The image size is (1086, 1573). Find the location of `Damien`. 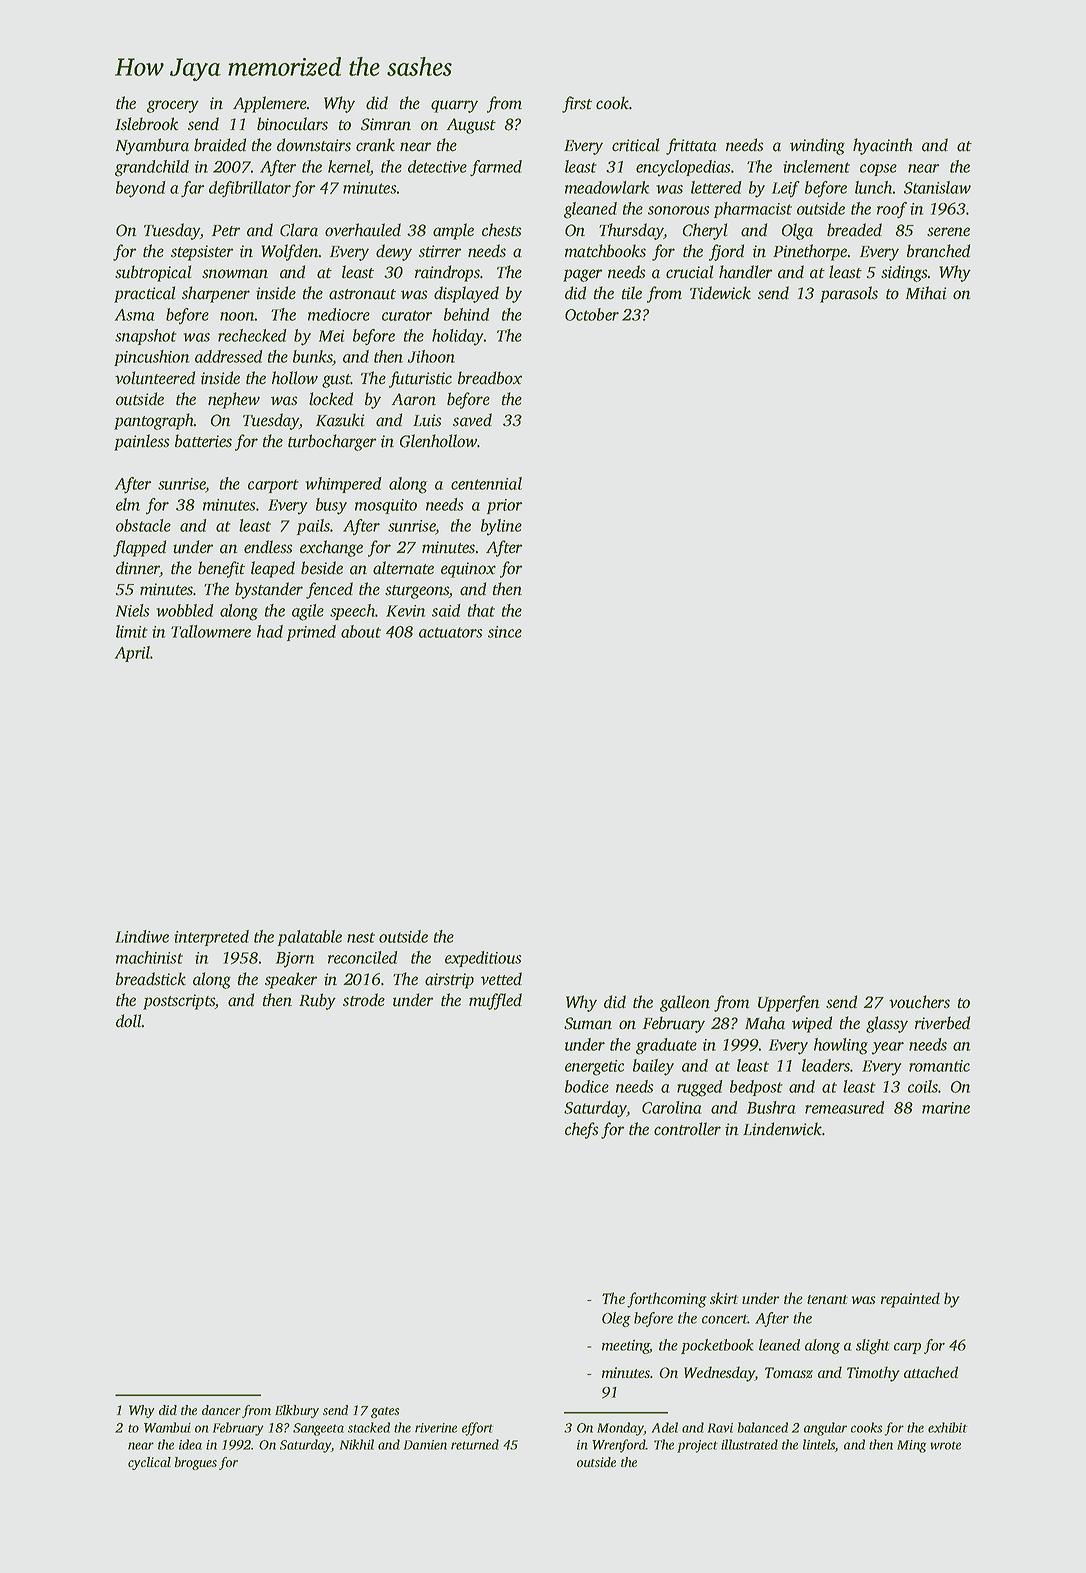

Damien is located at coordinates (425, 1445).
